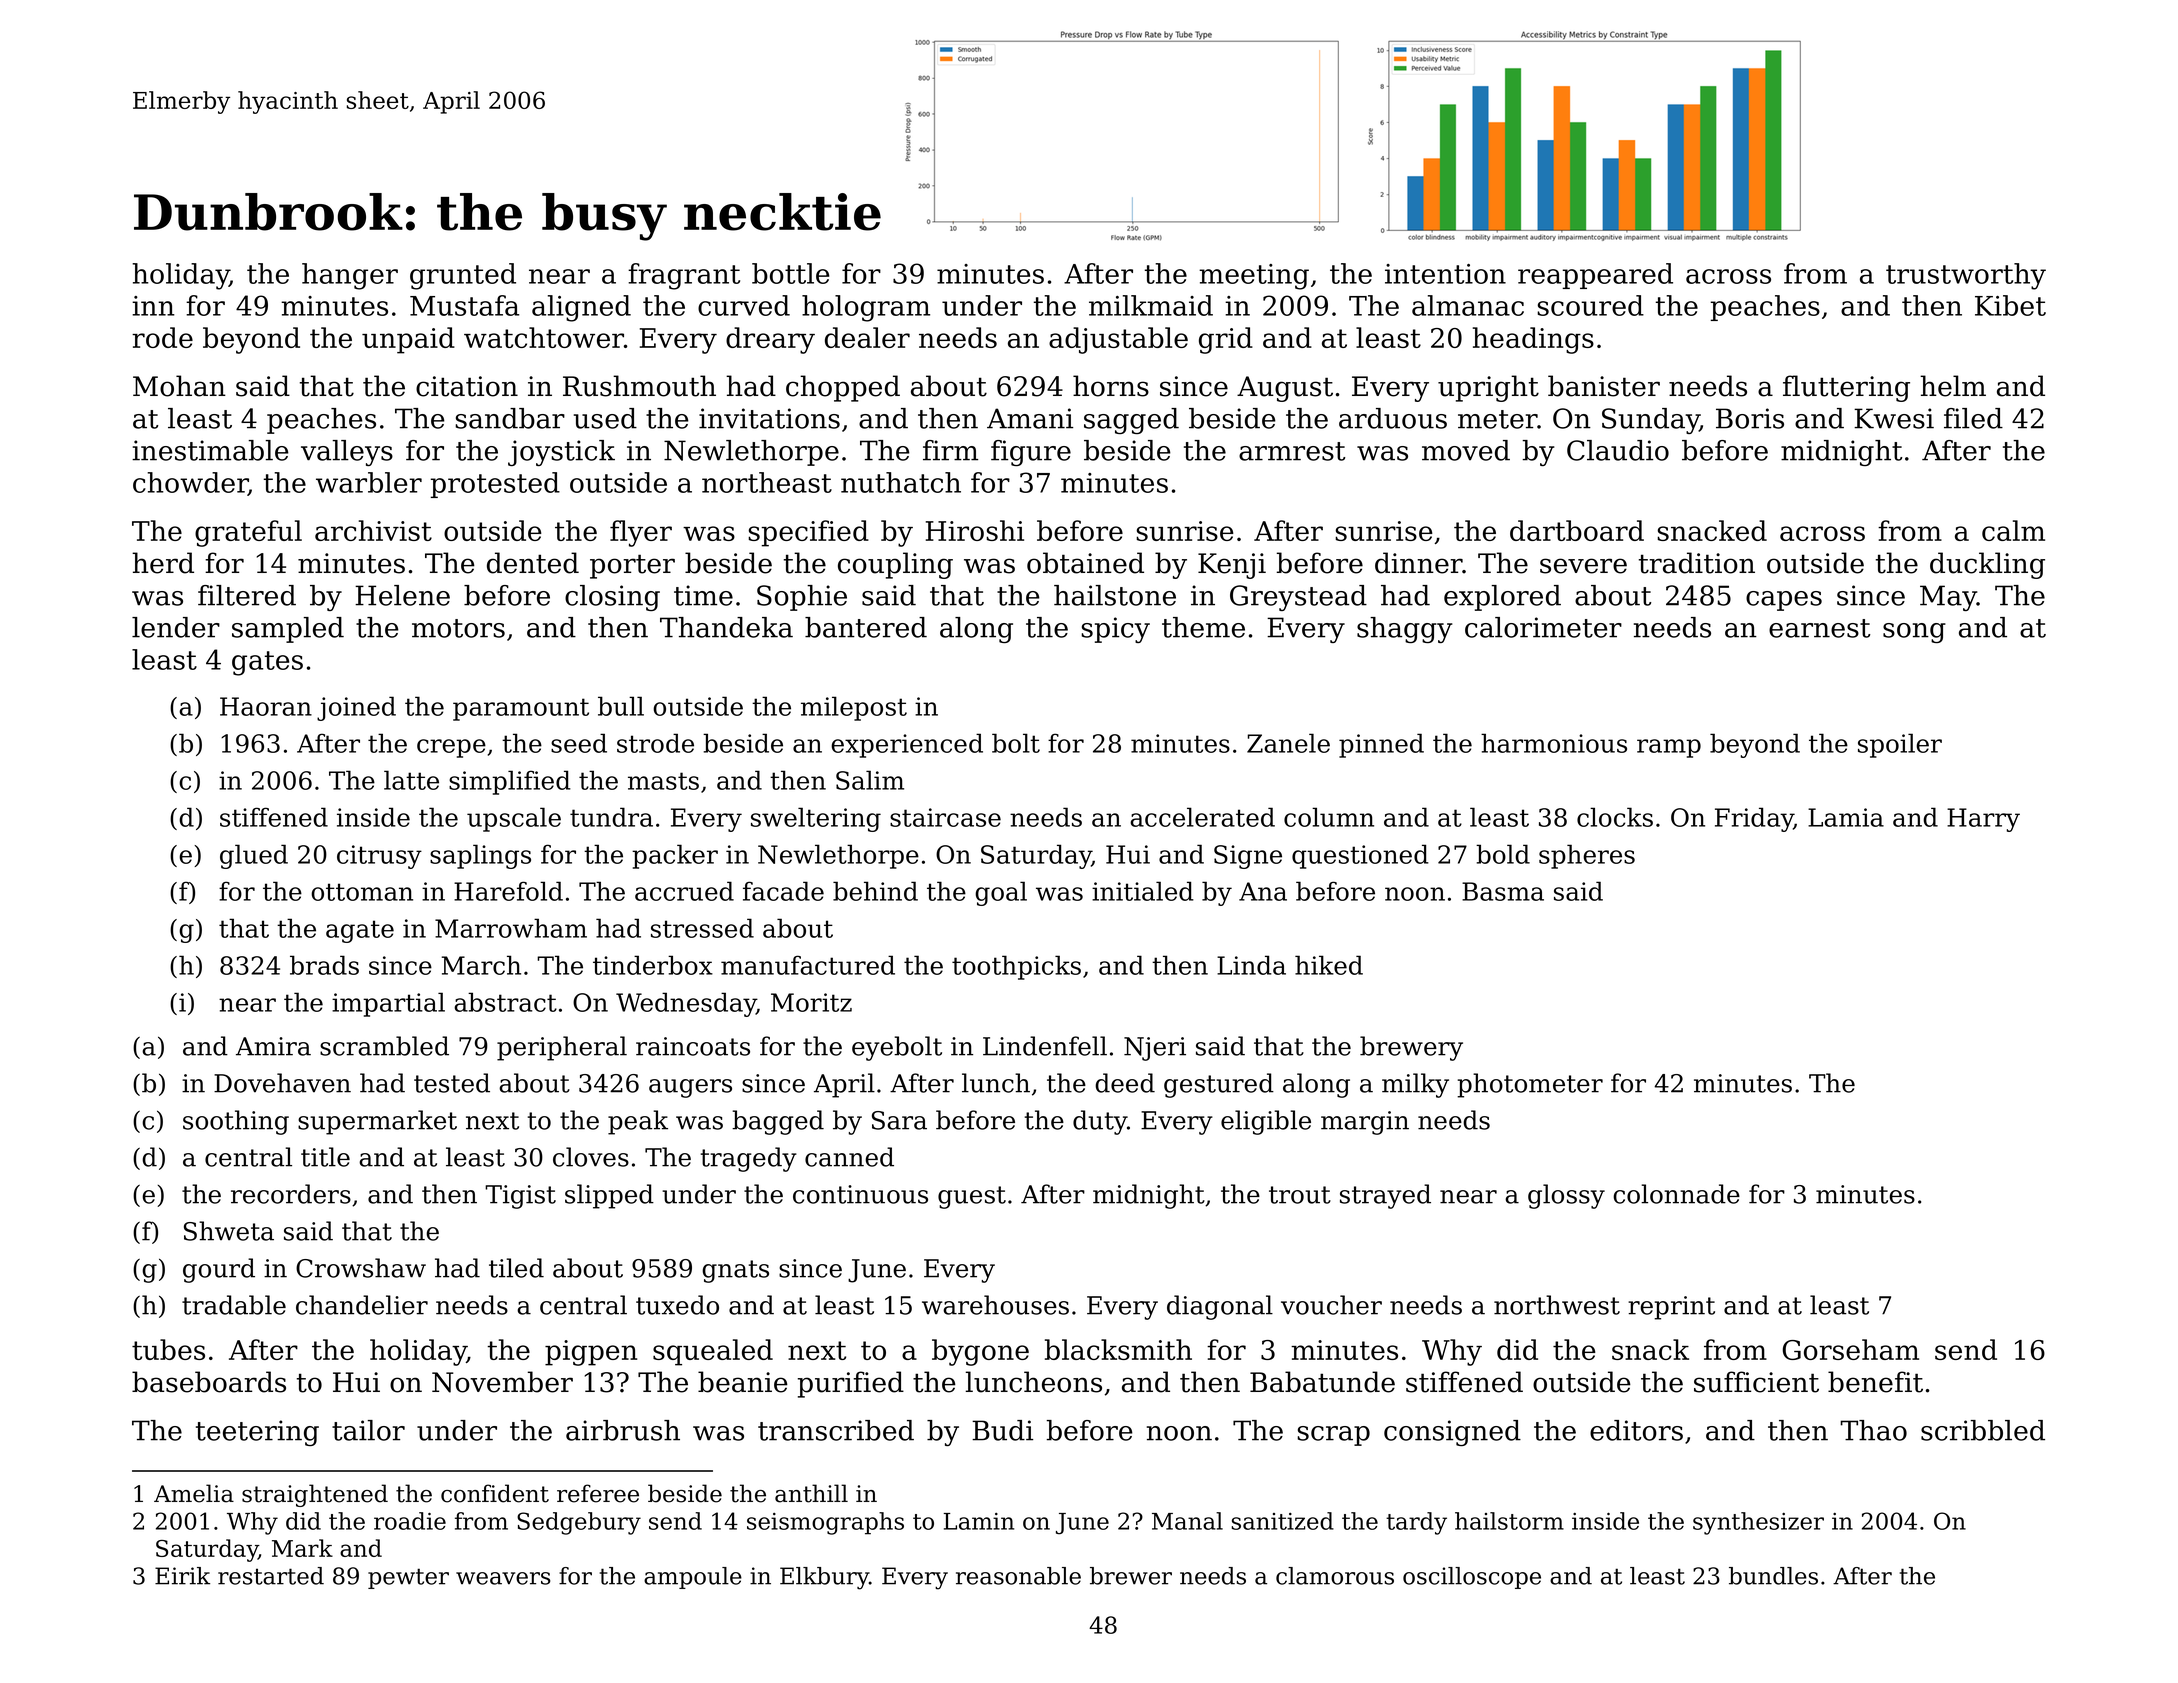 The height and width of the image is (1683, 2178). Describe the element at coordinates (790, 273) in the image. I see `bottle` at that location.
